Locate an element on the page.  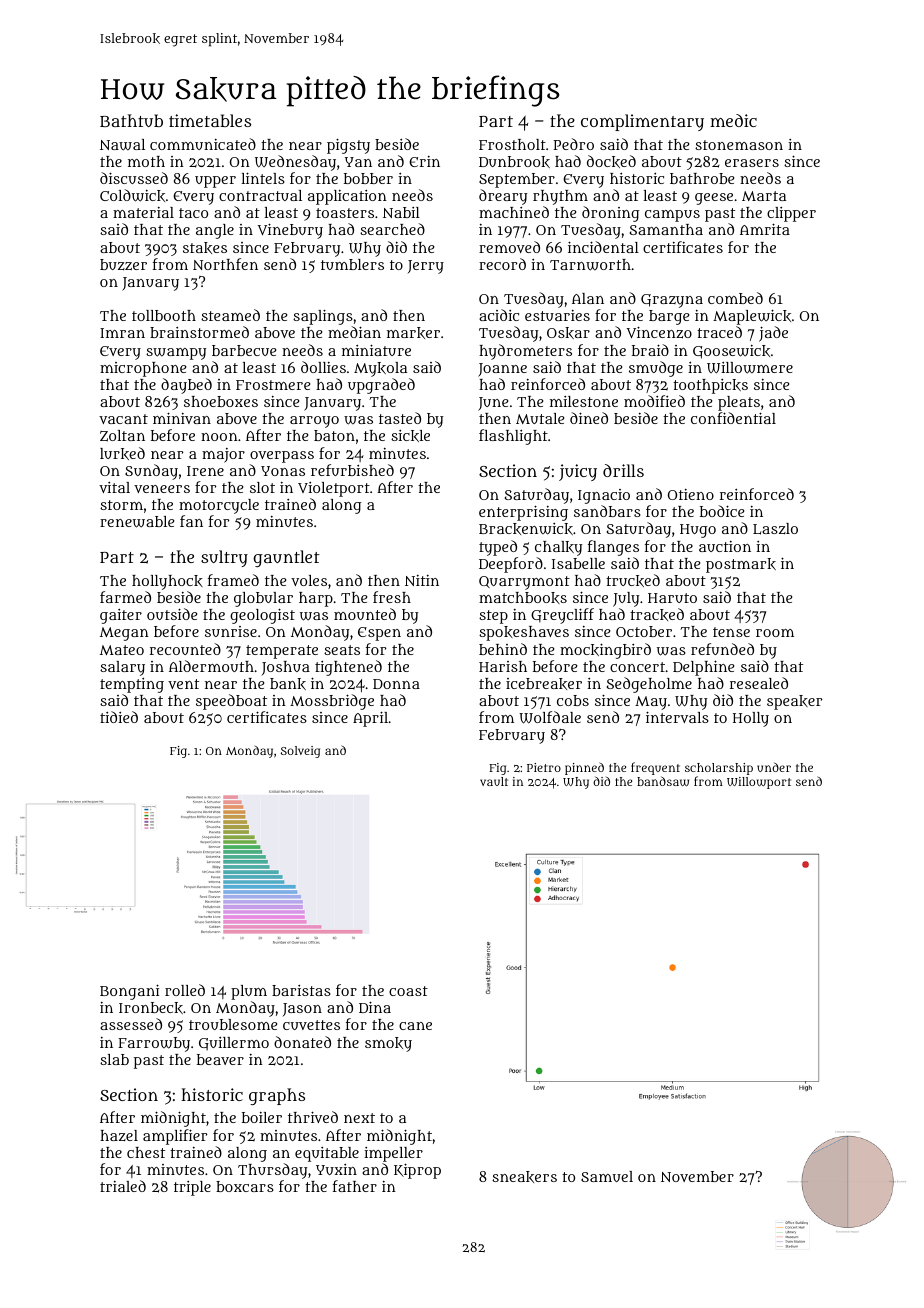
rhythm is located at coordinates (560, 197).
